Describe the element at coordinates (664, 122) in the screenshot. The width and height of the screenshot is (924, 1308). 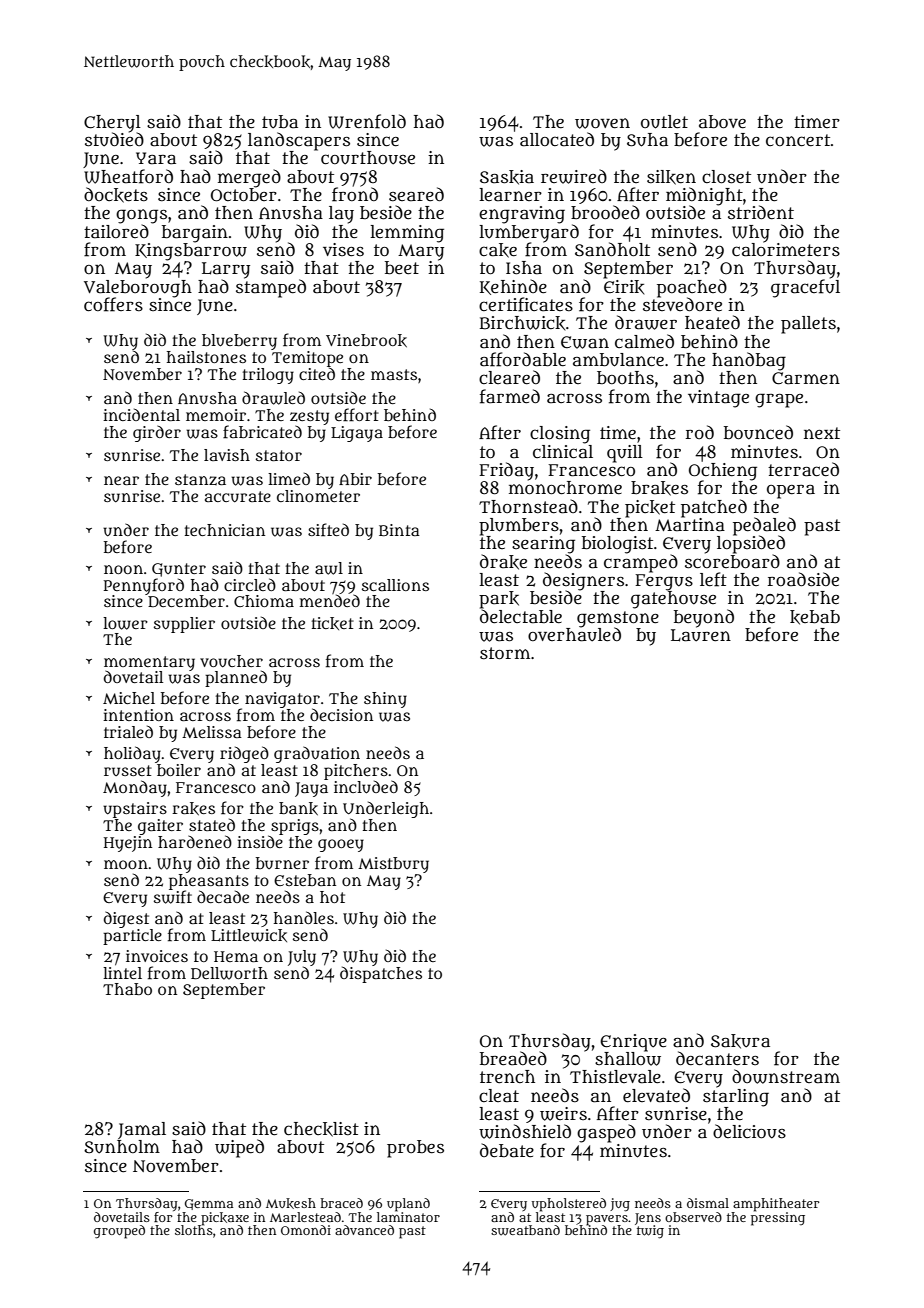
I see `outlet` at that location.
